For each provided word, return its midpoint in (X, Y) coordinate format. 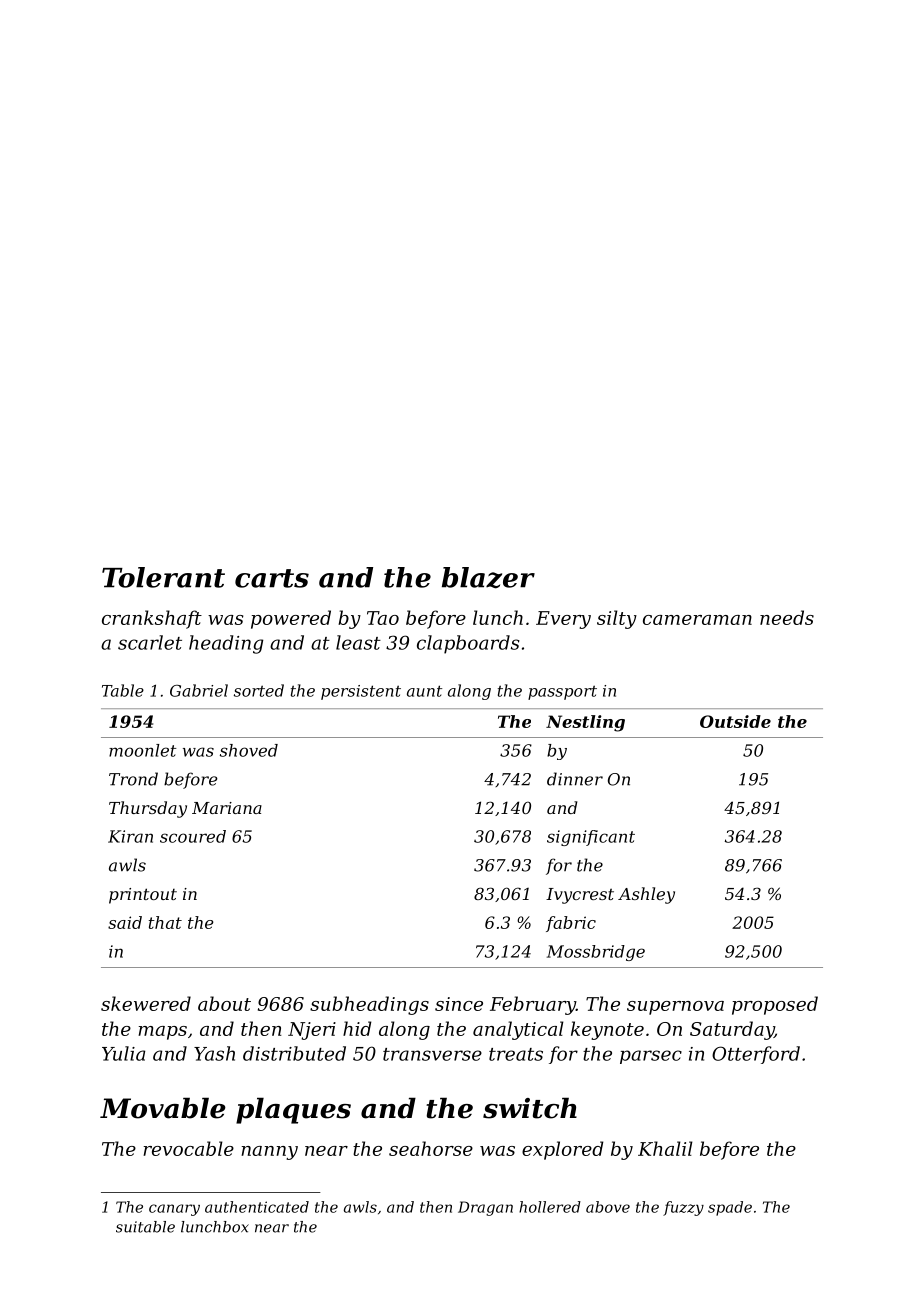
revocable (188, 1148)
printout (143, 896)
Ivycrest (580, 896)
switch (530, 1108)
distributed (294, 1053)
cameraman (697, 620)
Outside (735, 721)
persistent (361, 692)
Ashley (646, 895)
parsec (651, 1057)
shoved (249, 750)
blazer (488, 578)
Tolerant (163, 577)
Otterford (756, 1055)
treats (516, 1054)
